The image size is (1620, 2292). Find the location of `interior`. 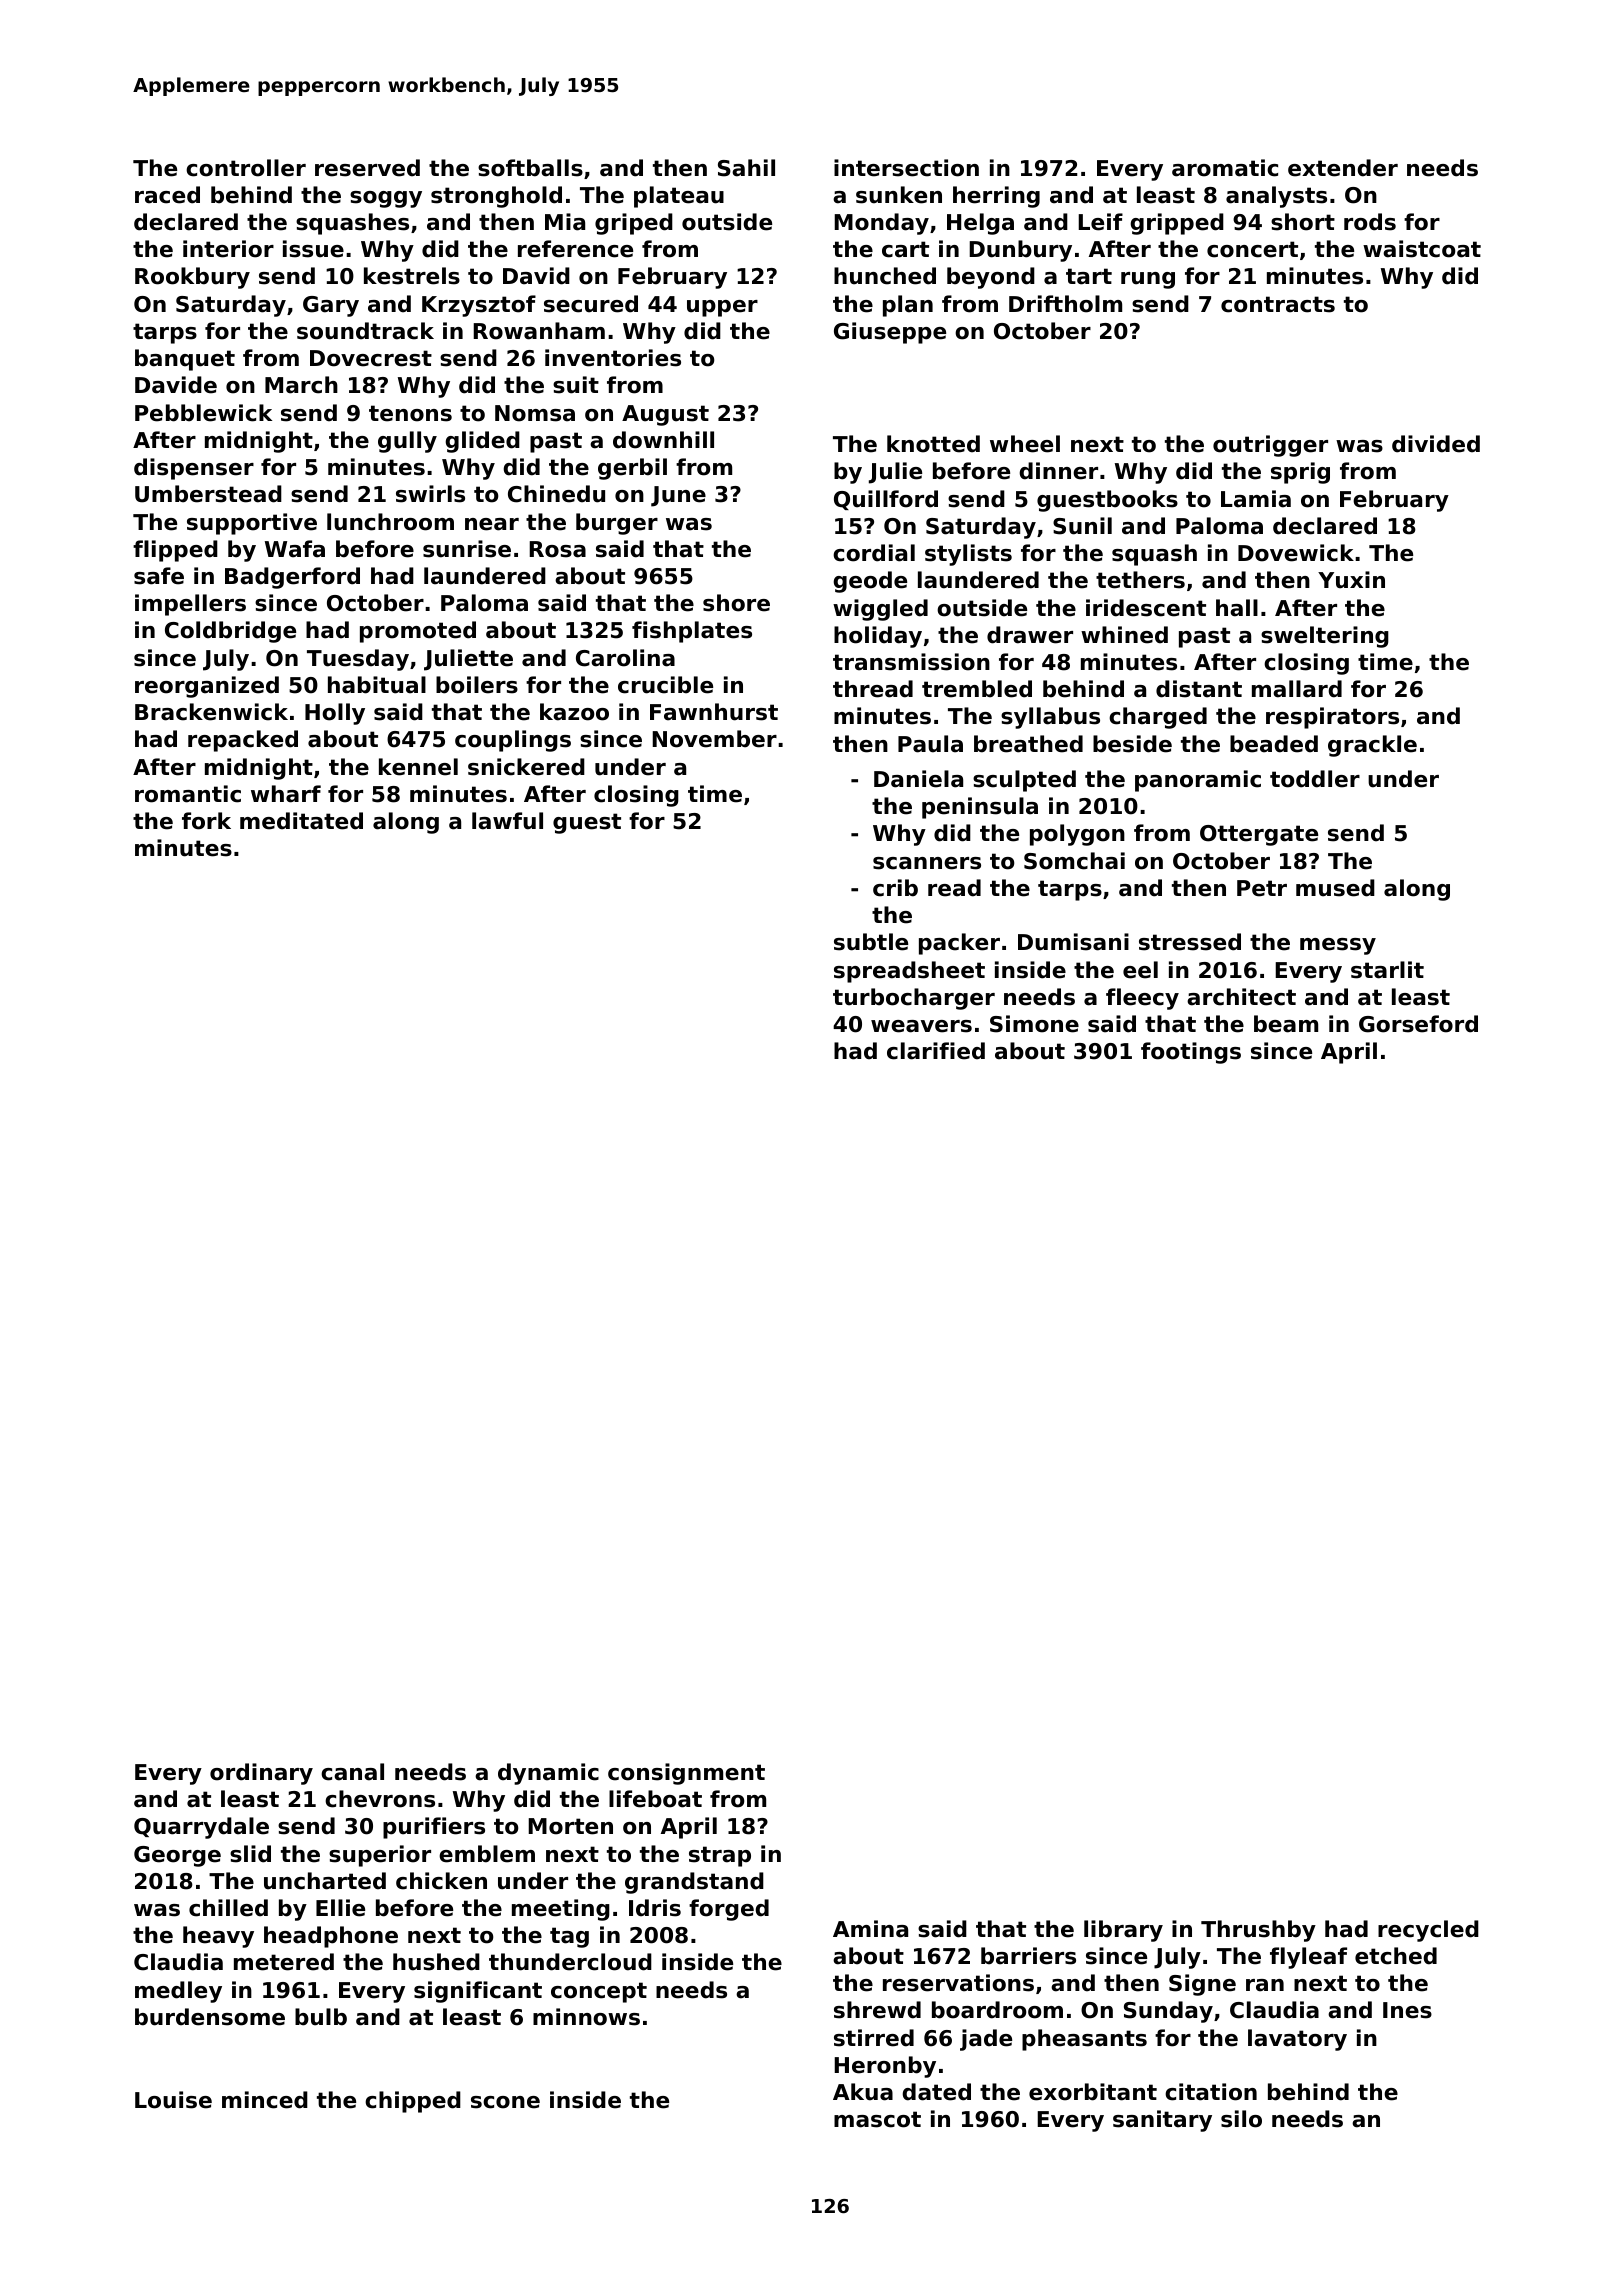

interior is located at coordinates (228, 249).
